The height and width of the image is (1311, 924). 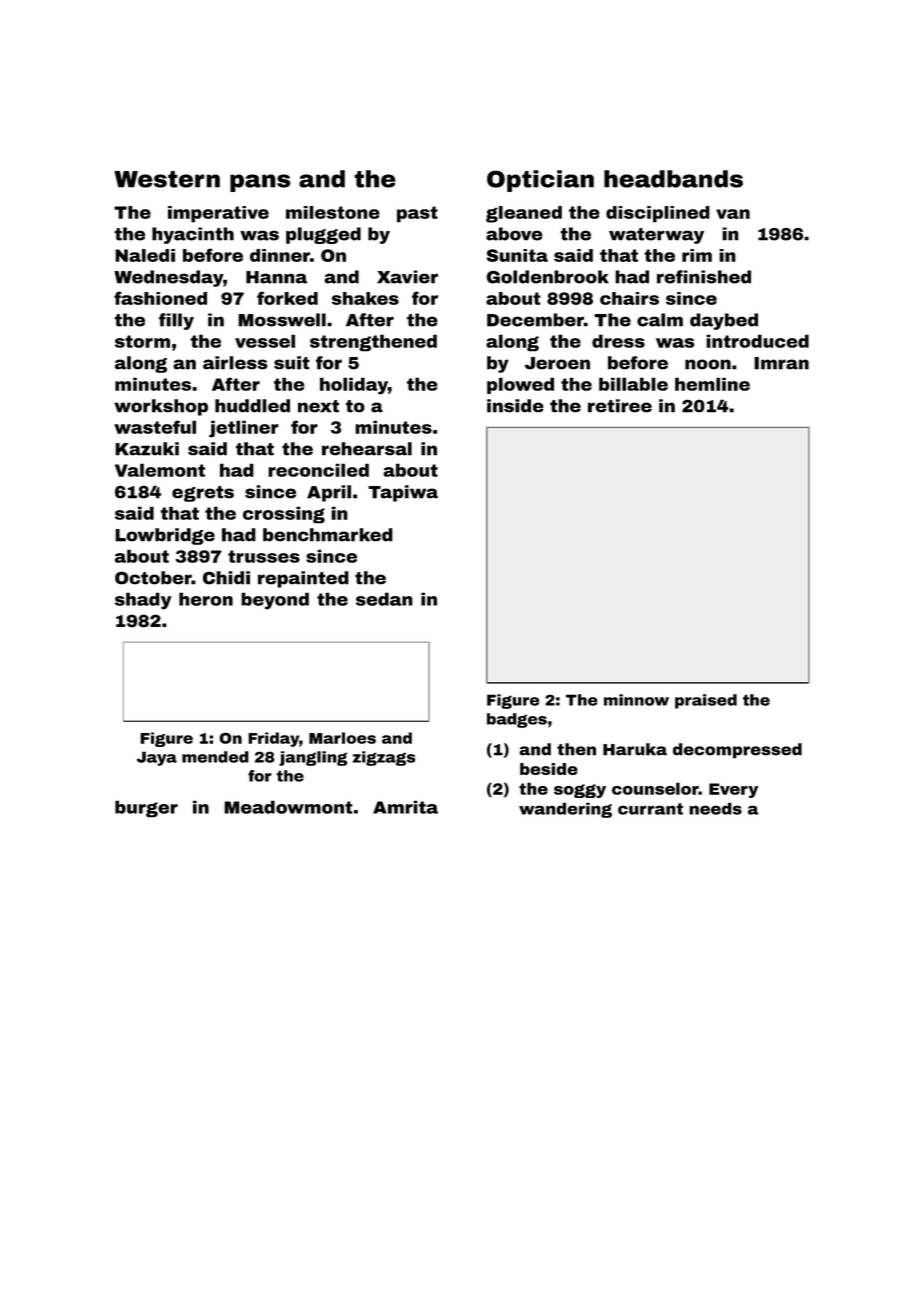 What do you see at coordinates (157, 758) in the image?
I see `Jaya` at bounding box center [157, 758].
